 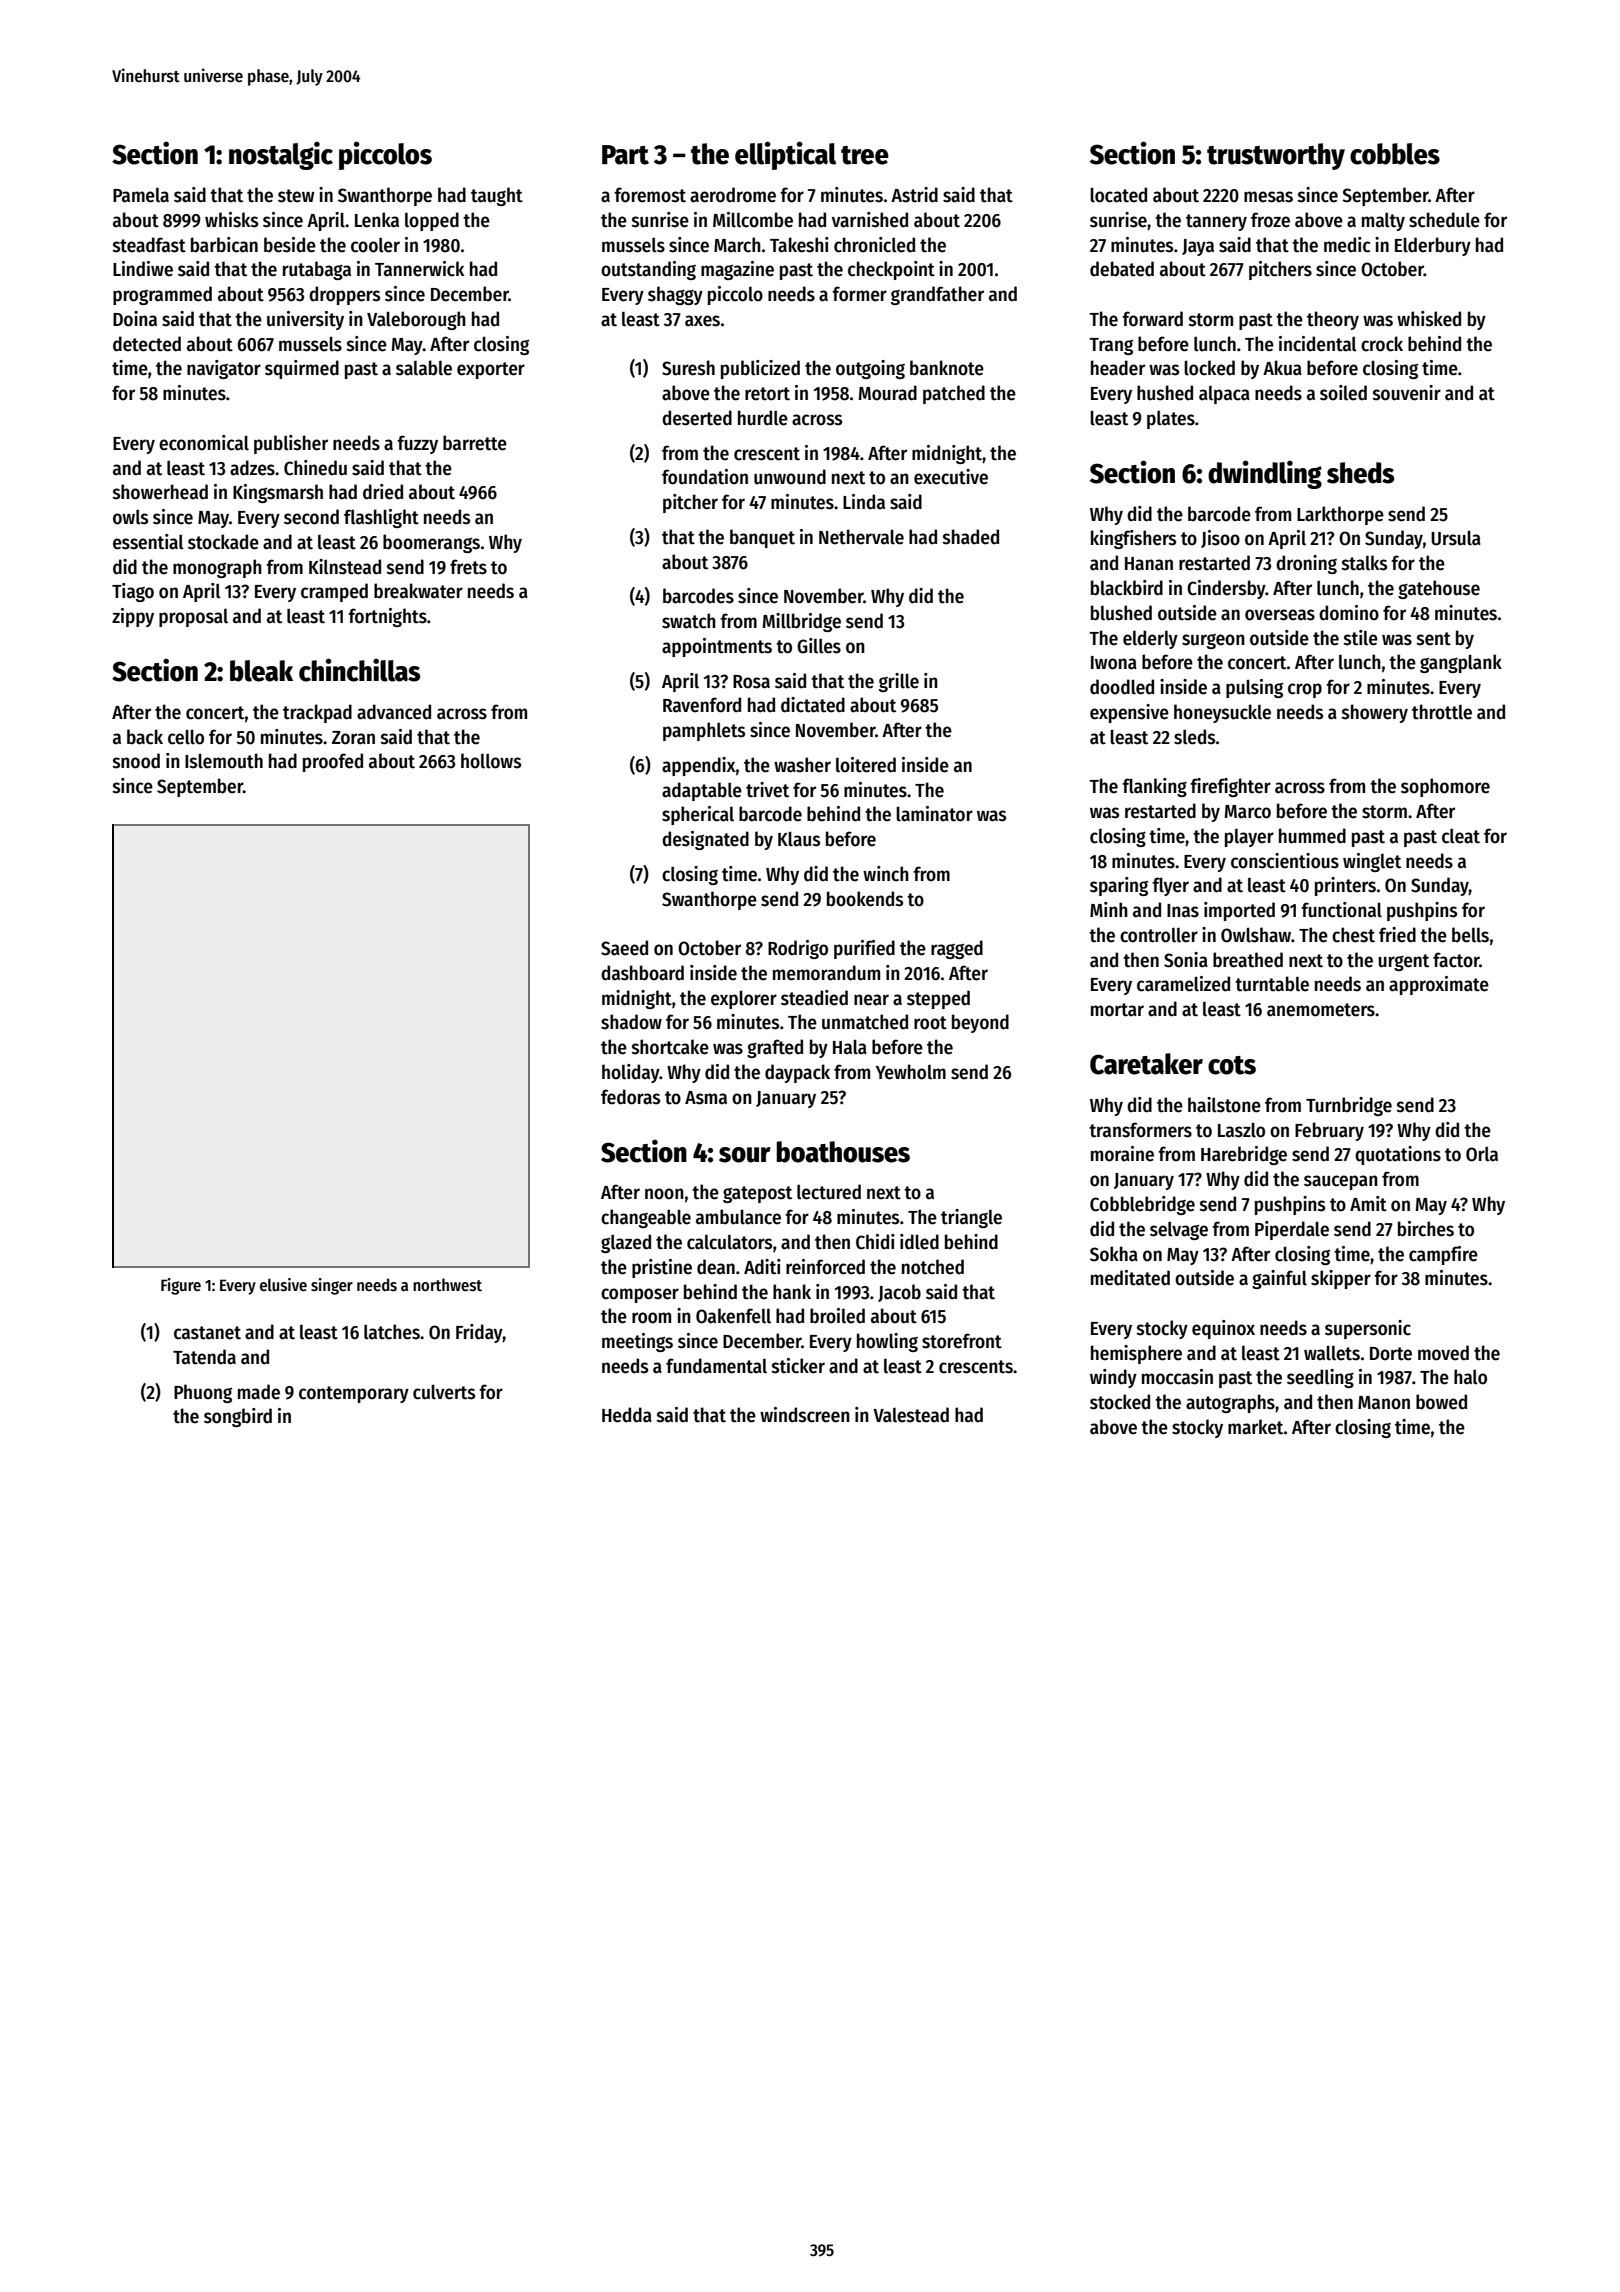 I want to click on stockade, so click(x=223, y=542).
